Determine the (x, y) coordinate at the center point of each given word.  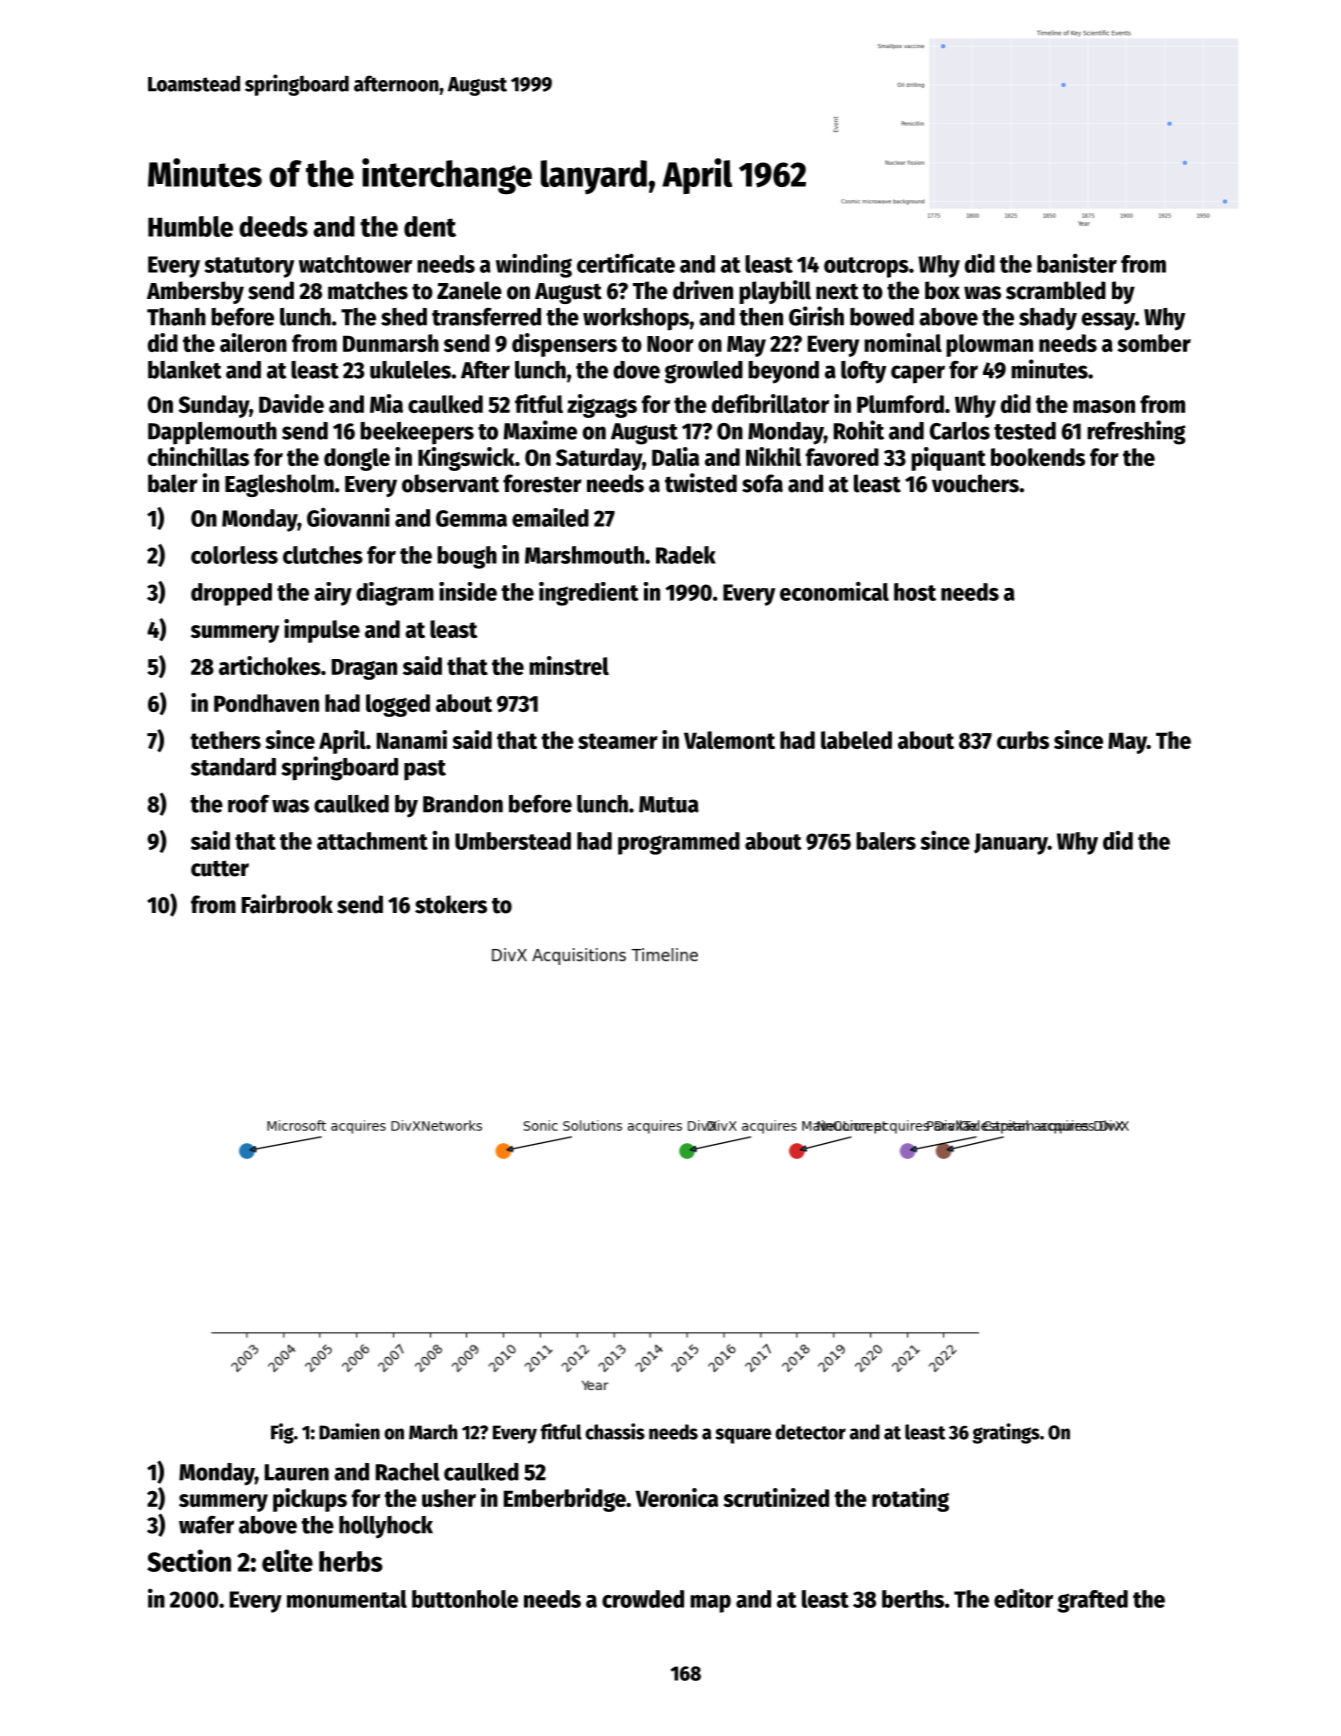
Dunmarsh (391, 343)
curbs (1023, 740)
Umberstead (513, 841)
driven (703, 290)
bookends (1038, 457)
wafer (206, 1525)
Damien (349, 1431)
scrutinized (776, 1497)
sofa (762, 483)
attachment (372, 841)
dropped (231, 594)
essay (1108, 321)
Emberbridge (565, 1500)
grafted (1092, 1601)
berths (913, 1599)
